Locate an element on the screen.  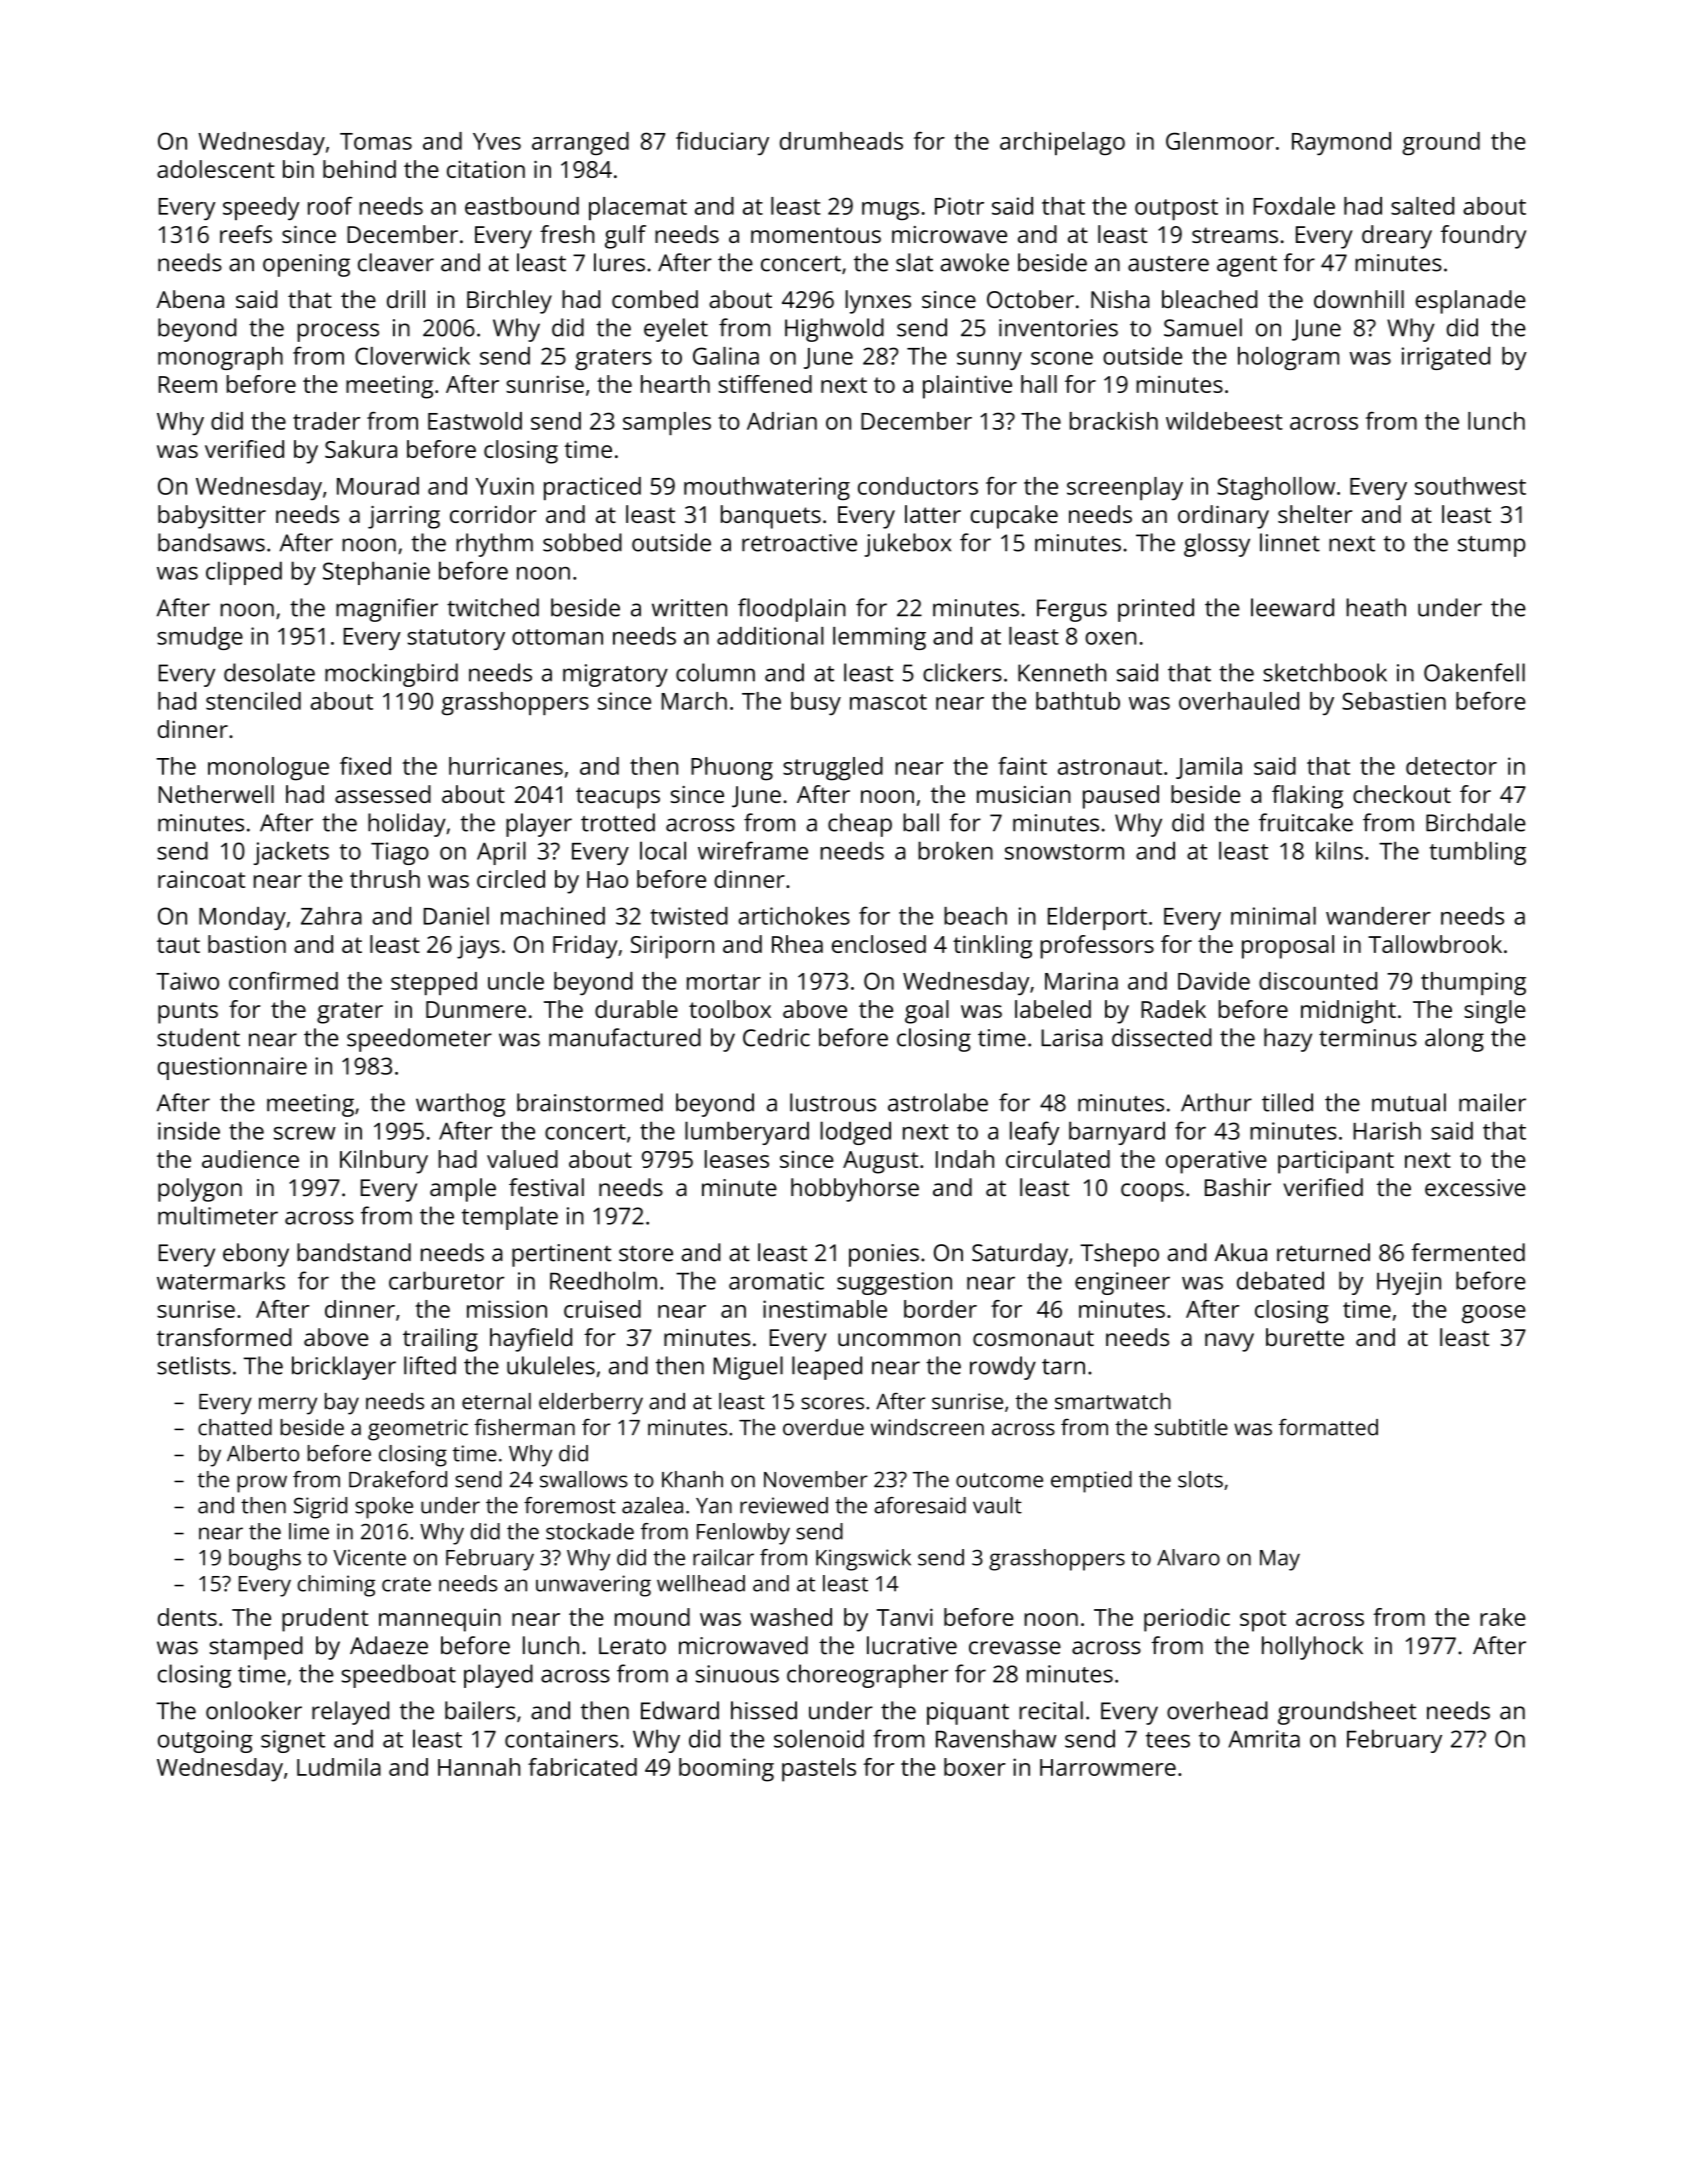
faint is located at coordinates (1022, 766).
